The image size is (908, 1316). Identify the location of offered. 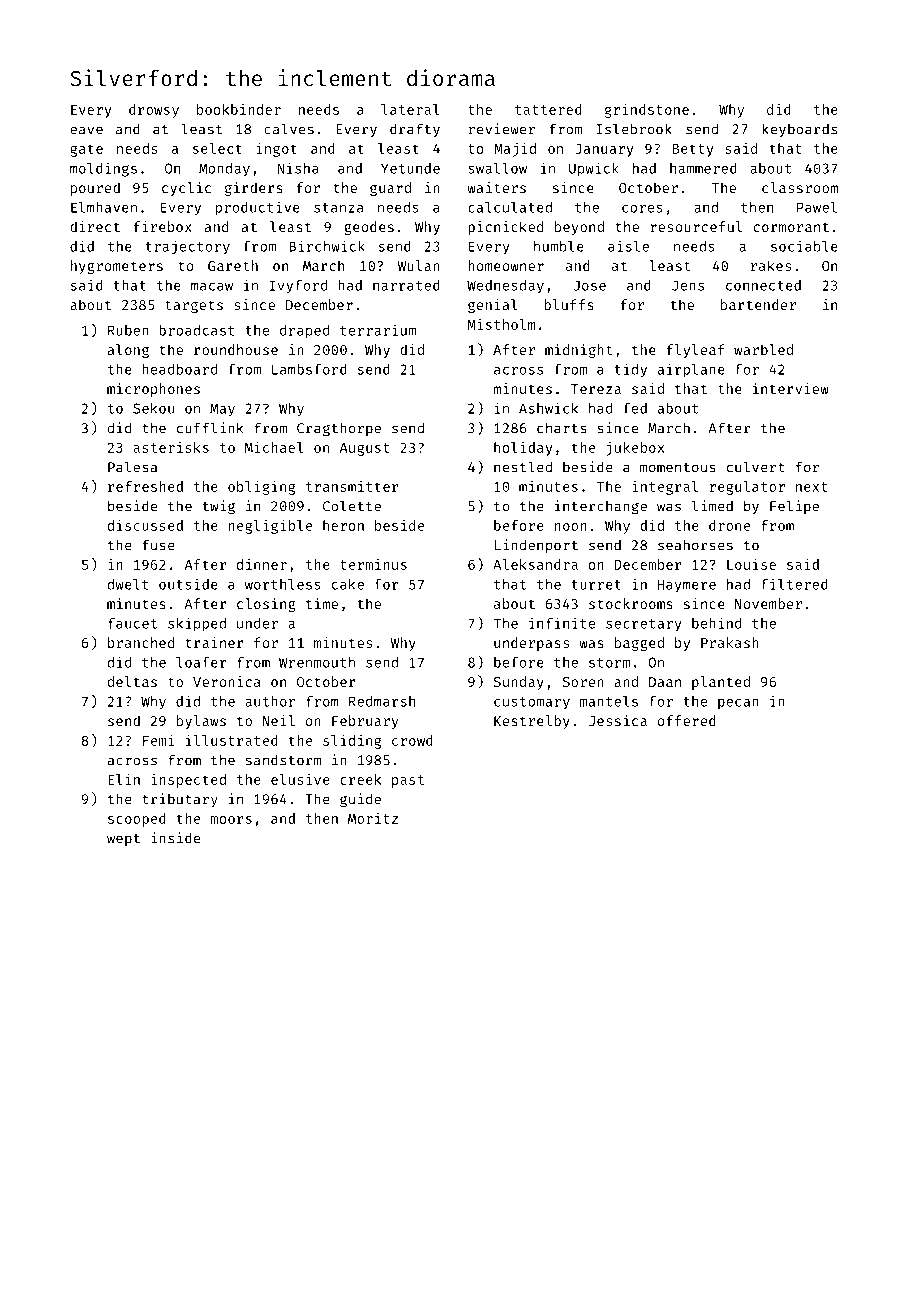
(687, 720).
